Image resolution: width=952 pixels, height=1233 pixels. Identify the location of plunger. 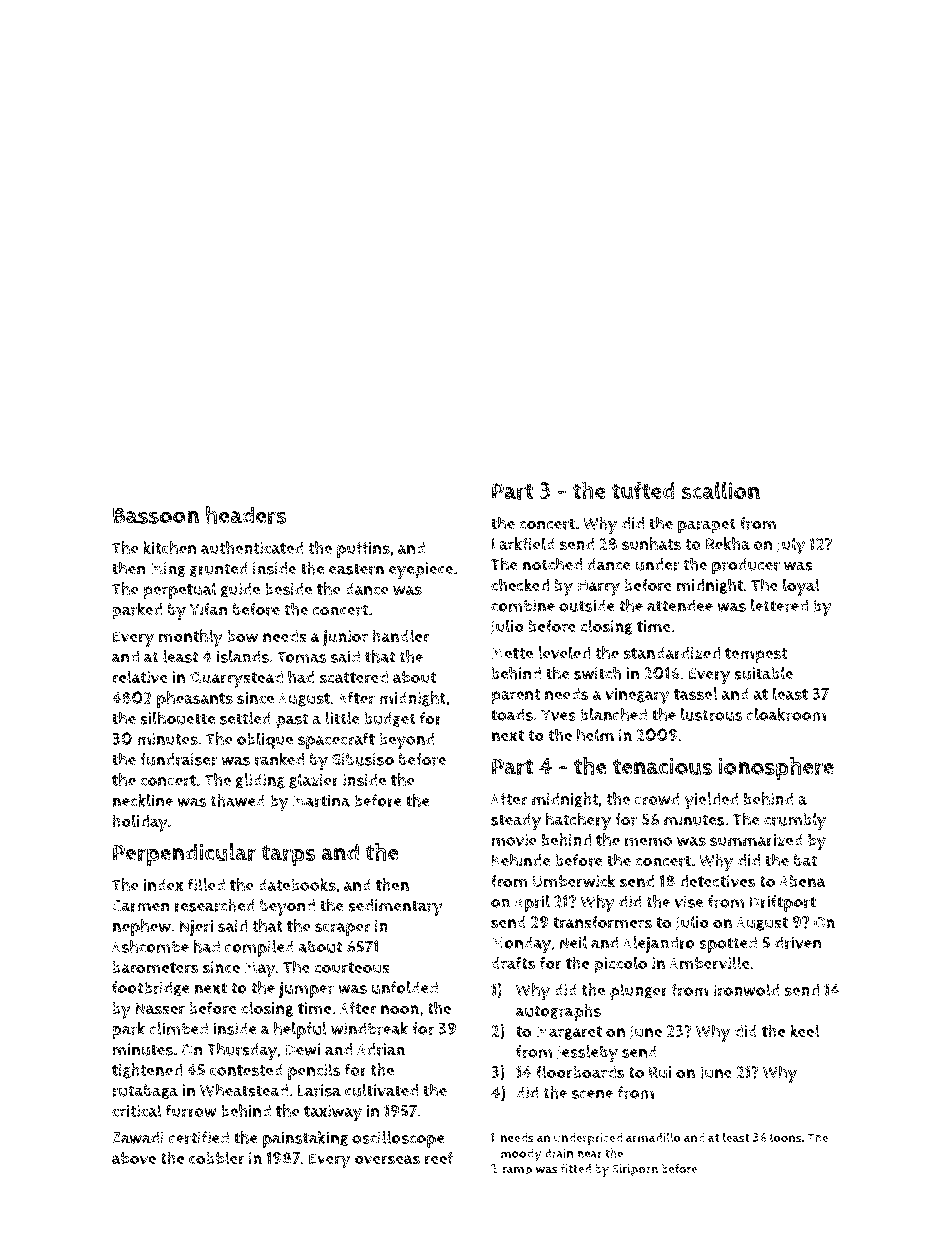
(639, 991).
